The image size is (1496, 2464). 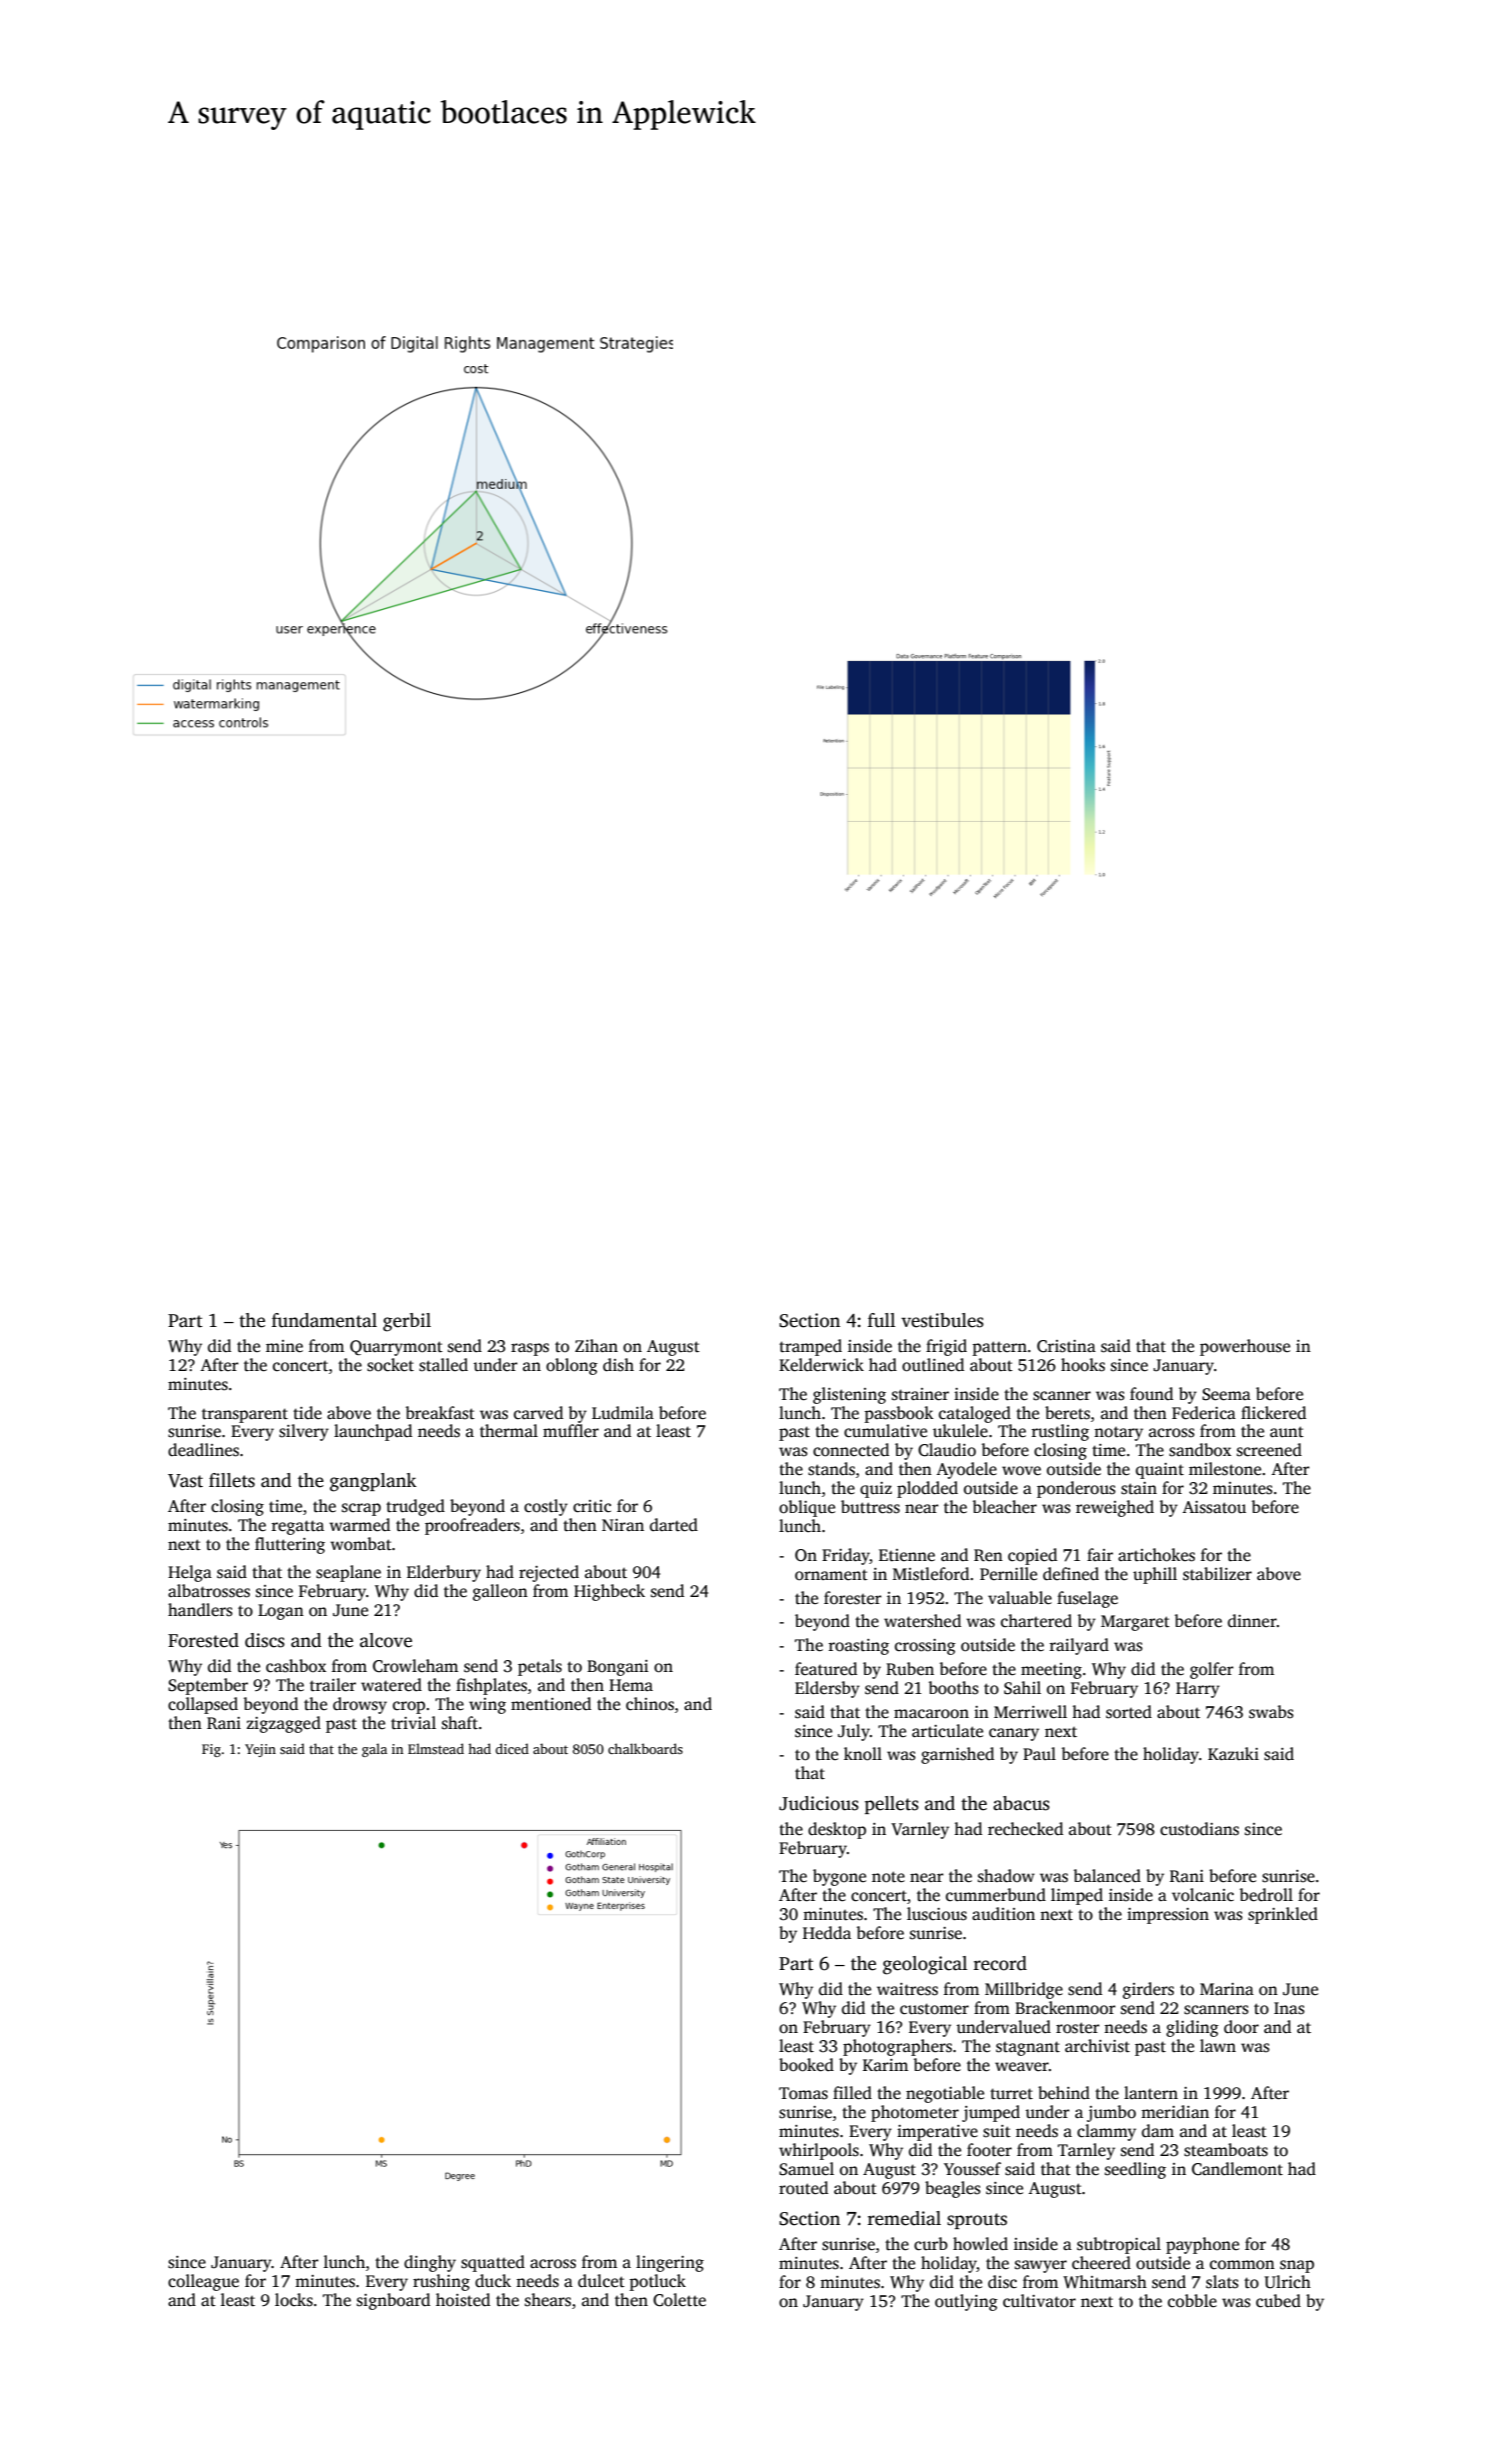 What do you see at coordinates (1245, 1347) in the screenshot?
I see `powerhouse` at bounding box center [1245, 1347].
